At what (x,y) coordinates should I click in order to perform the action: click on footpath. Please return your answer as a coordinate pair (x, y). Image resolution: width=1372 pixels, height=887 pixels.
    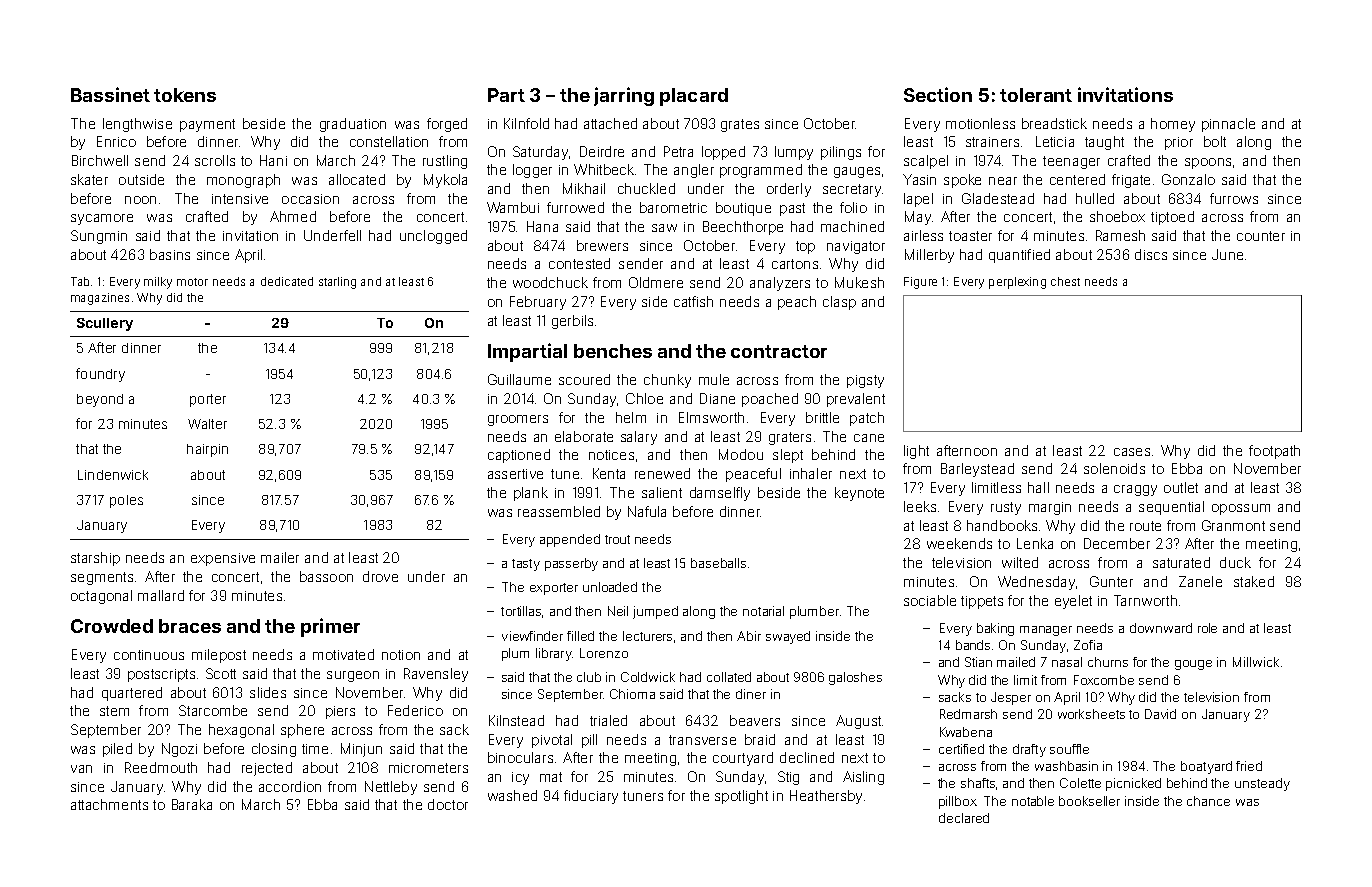
    Looking at the image, I should click on (1274, 452).
